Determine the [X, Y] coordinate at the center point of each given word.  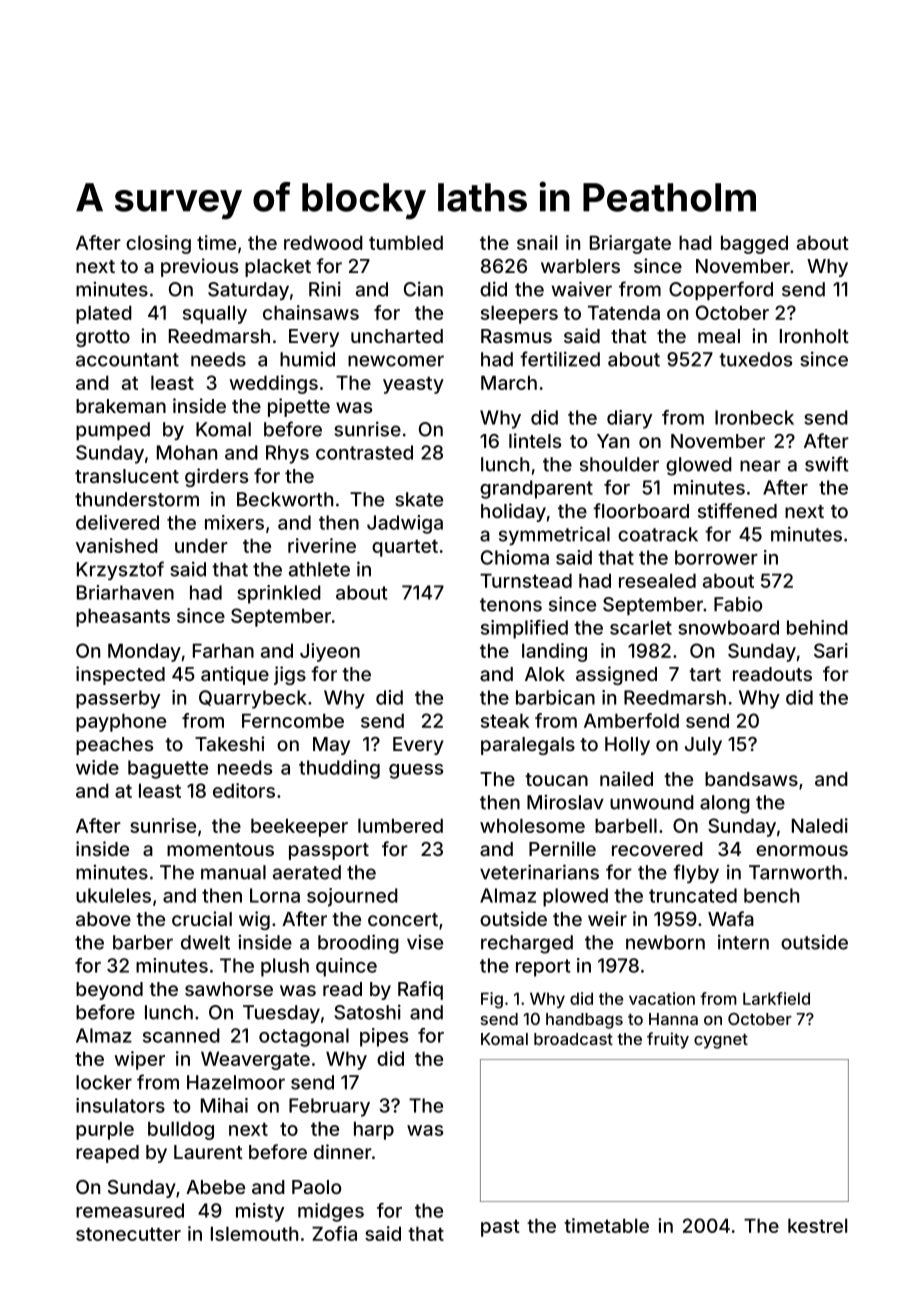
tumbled [406, 242]
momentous [220, 849]
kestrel [817, 1225]
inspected [120, 675]
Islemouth [254, 1233]
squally [215, 314]
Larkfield [776, 998]
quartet [405, 548]
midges [331, 1212]
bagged [754, 244]
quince [346, 967]
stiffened [737, 510]
